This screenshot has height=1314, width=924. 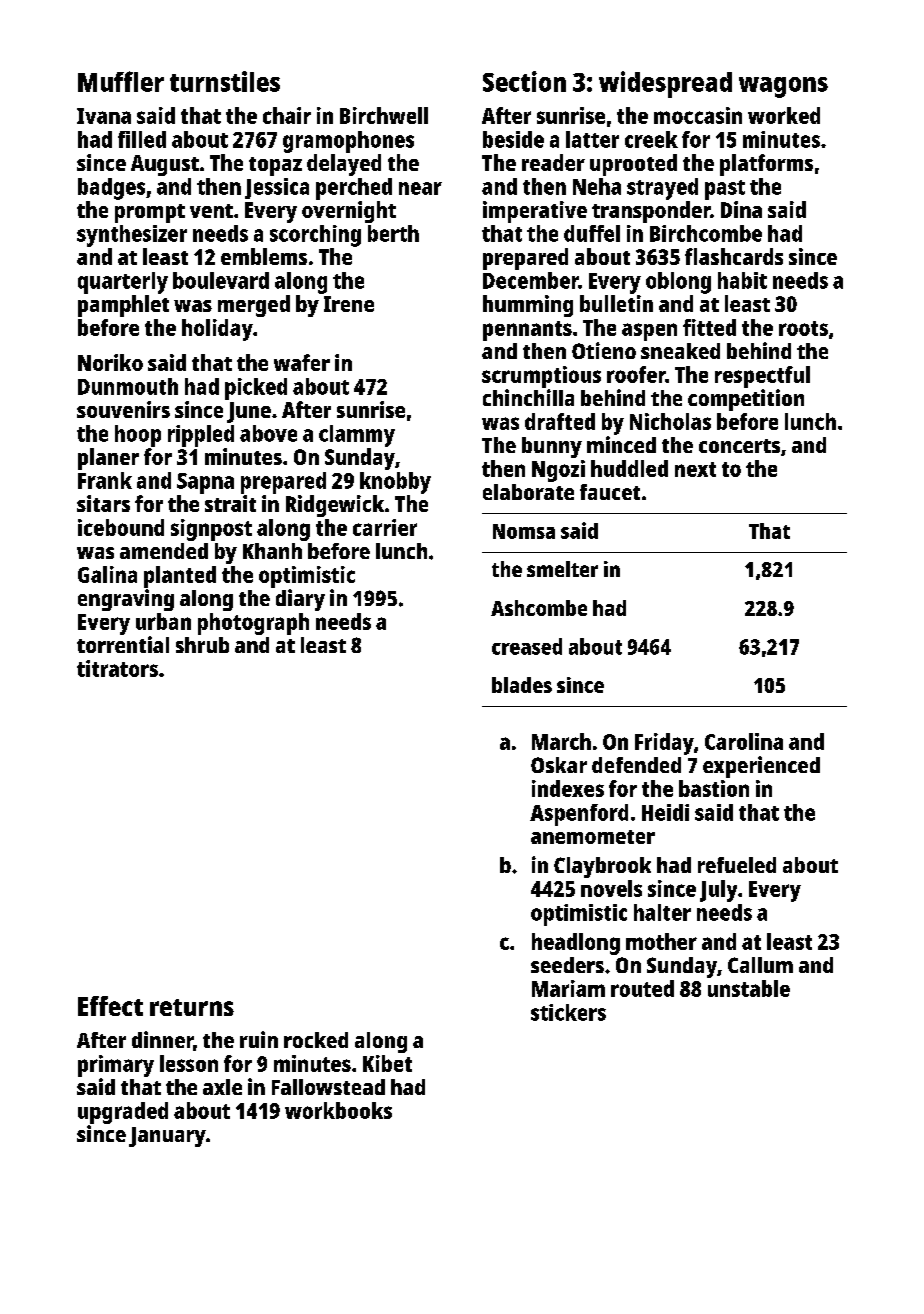 What do you see at coordinates (287, 115) in the screenshot?
I see `chair` at bounding box center [287, 115].
